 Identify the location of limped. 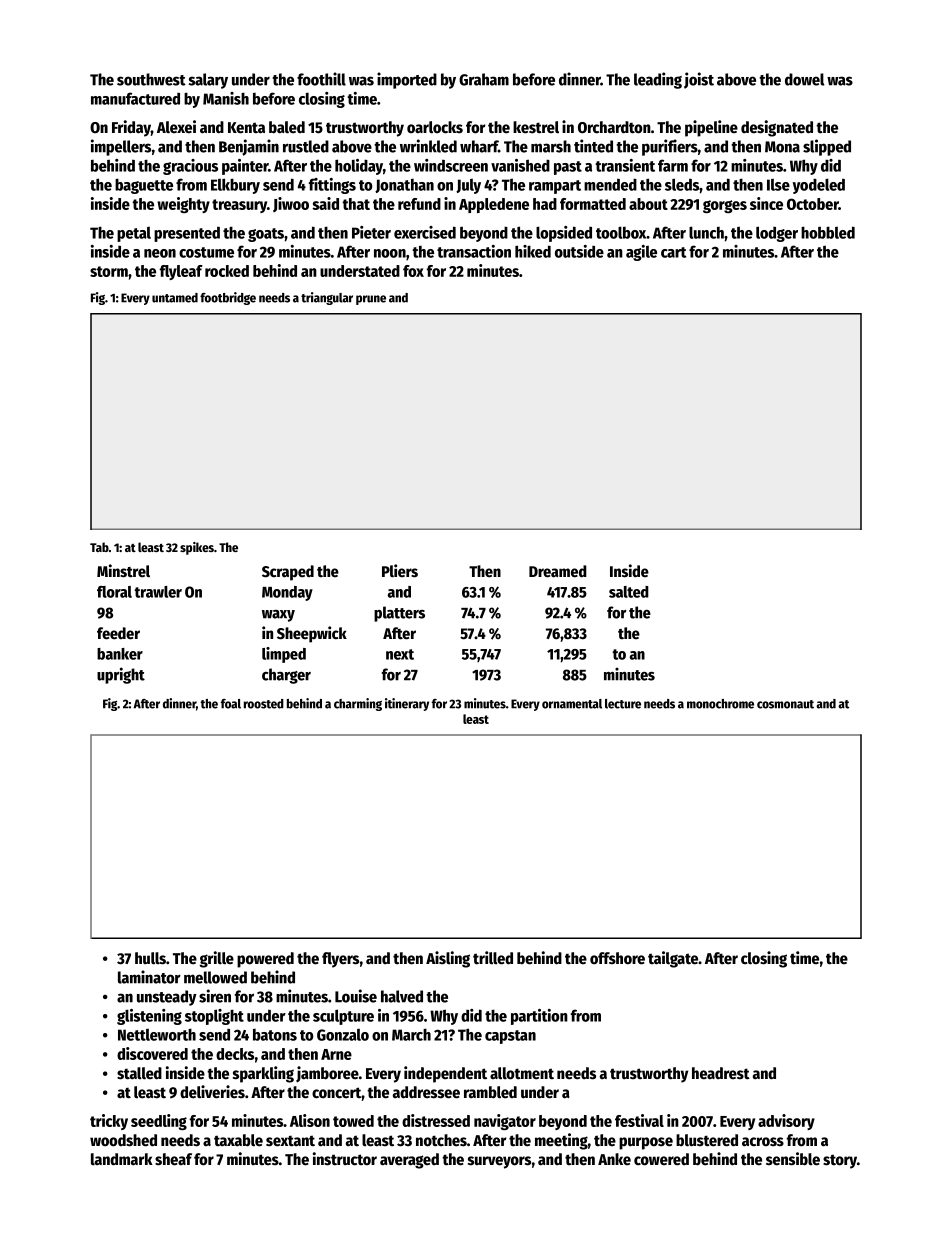
(284, 655).
